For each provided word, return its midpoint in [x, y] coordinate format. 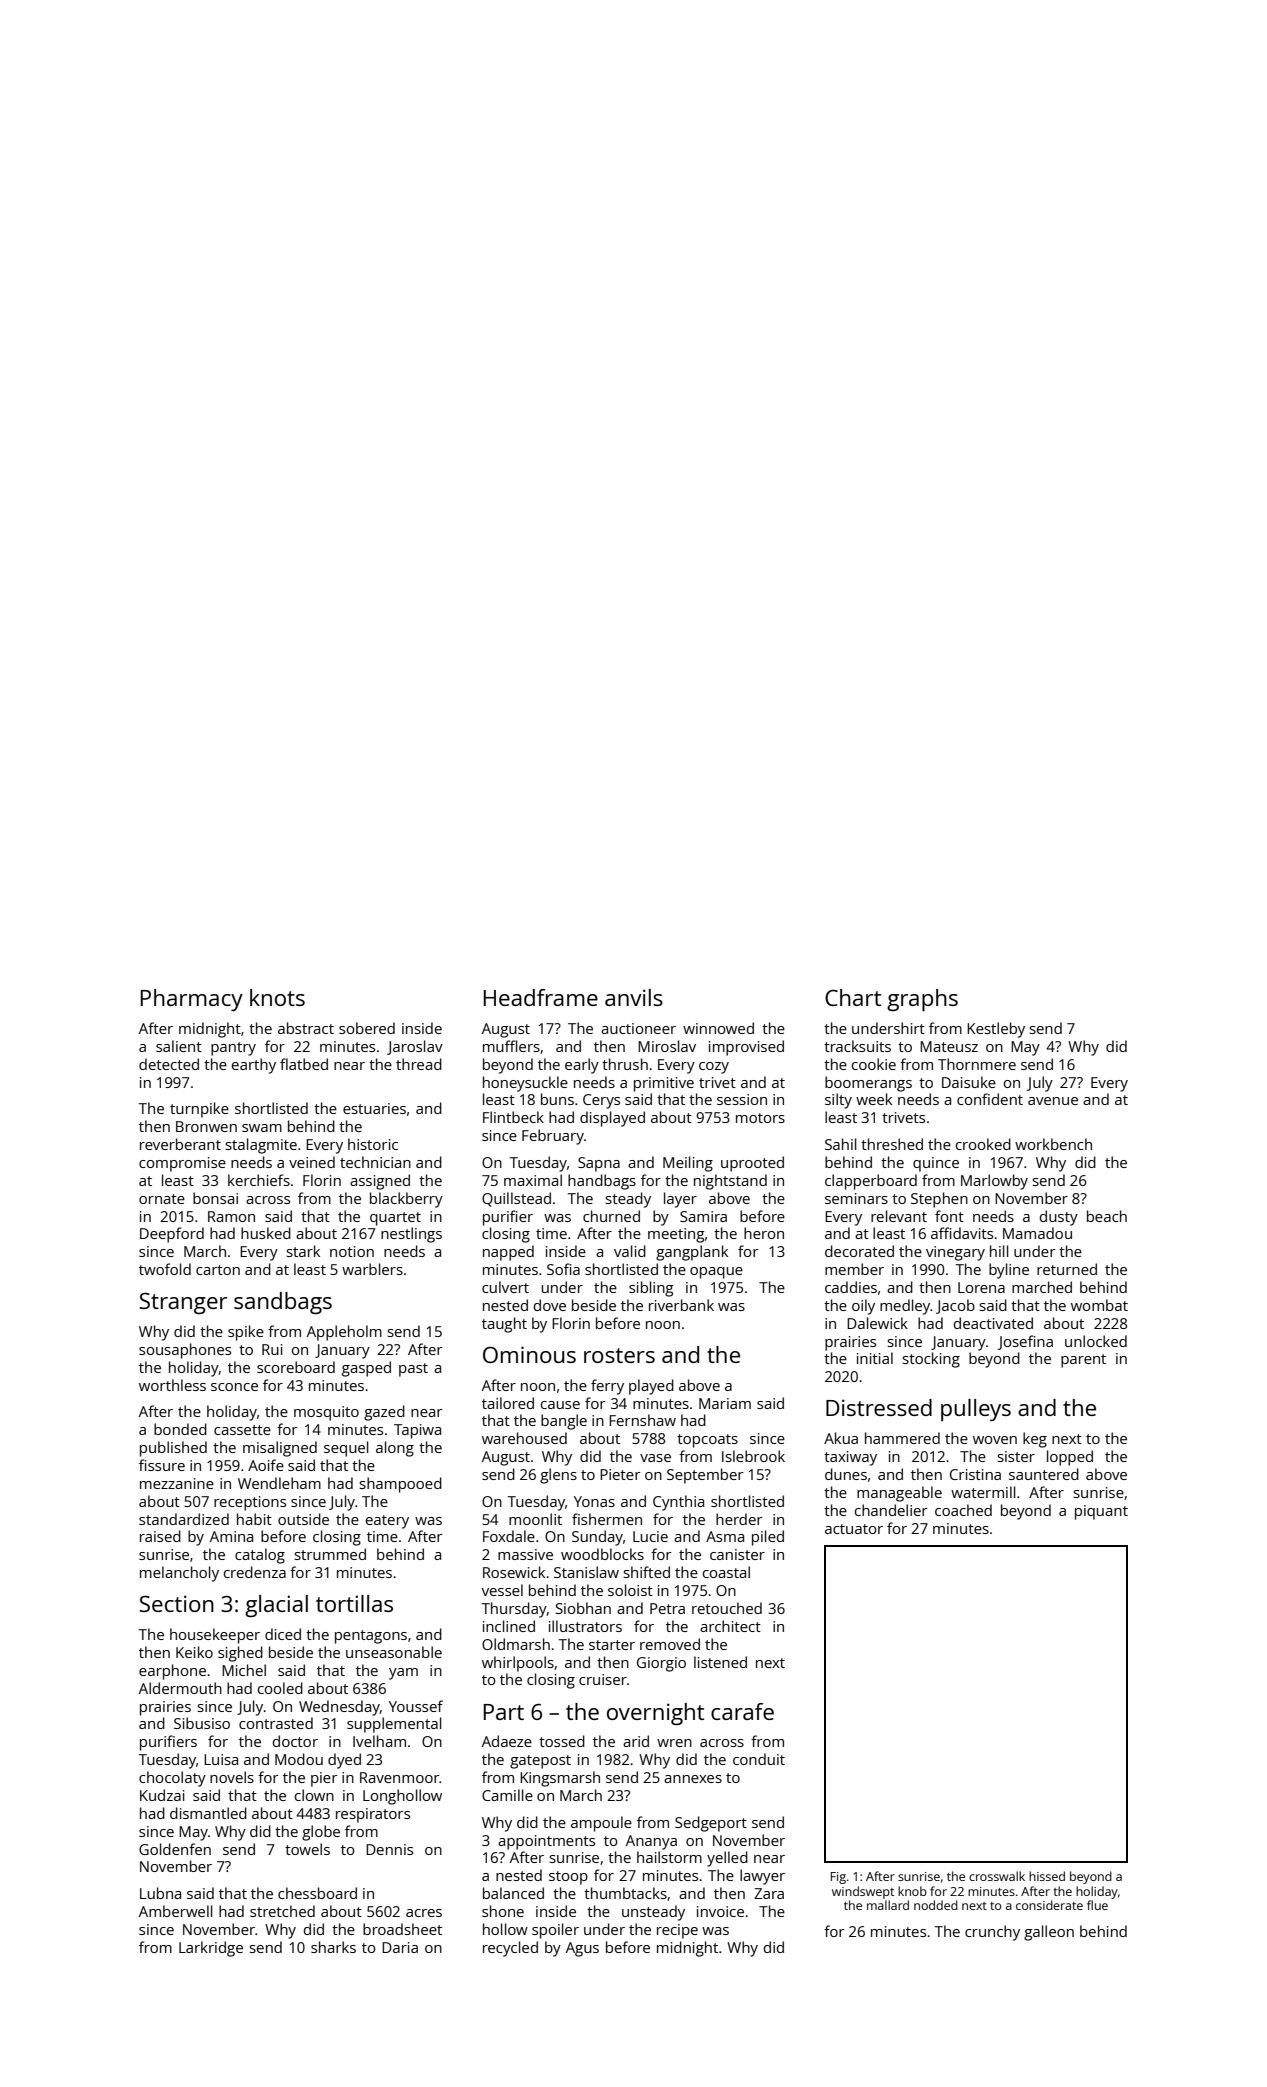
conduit [759, 1759]
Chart [853, 997]
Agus [582, 1949]
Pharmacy [192, 1000]
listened [720, 1662]
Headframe [541, 997]
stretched [282, 1911]
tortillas [354, 1603]
